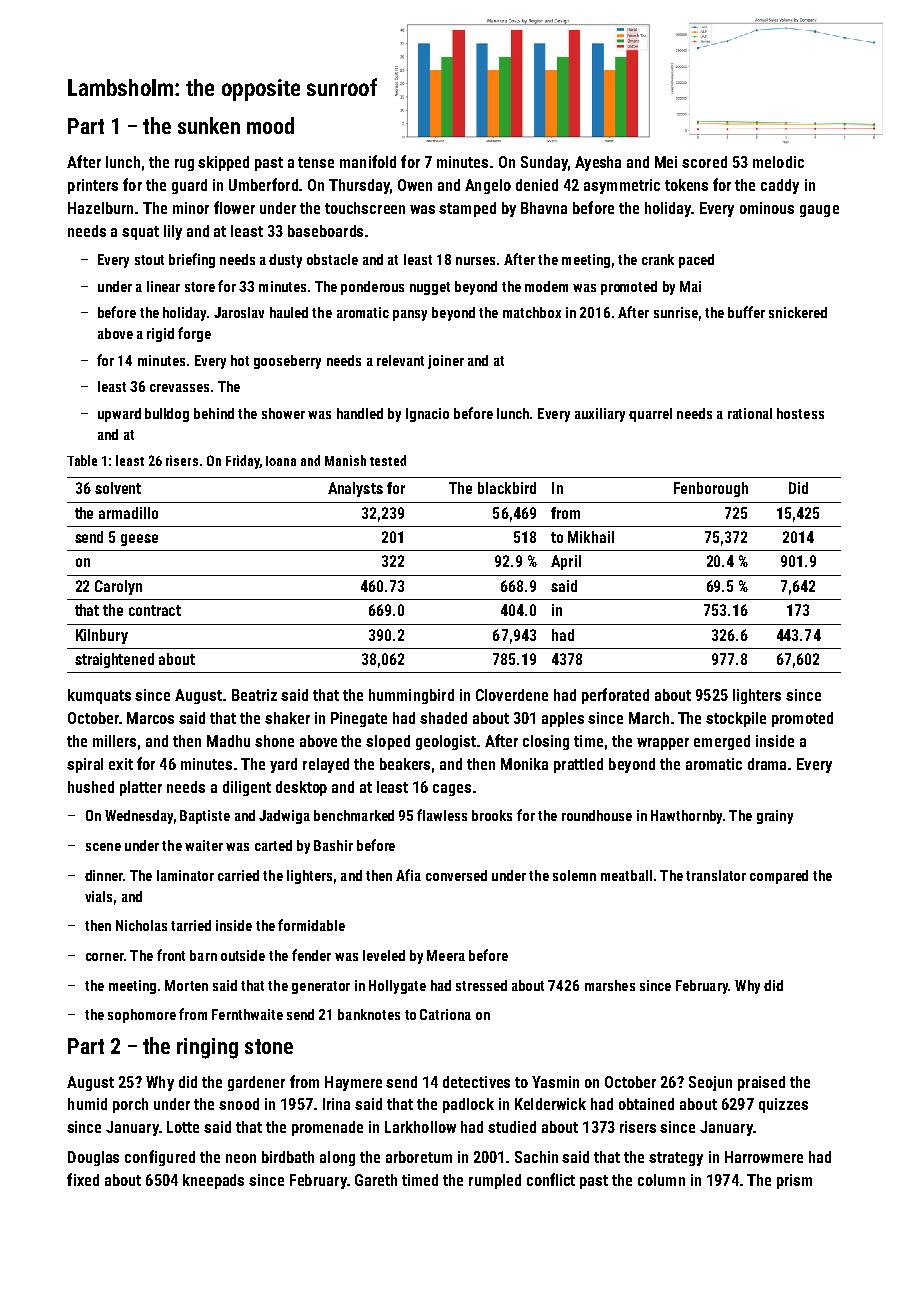 Image resolution: width=908 pixels, height=1316 pixels. I want to click on Meera, so click(446, 955).
